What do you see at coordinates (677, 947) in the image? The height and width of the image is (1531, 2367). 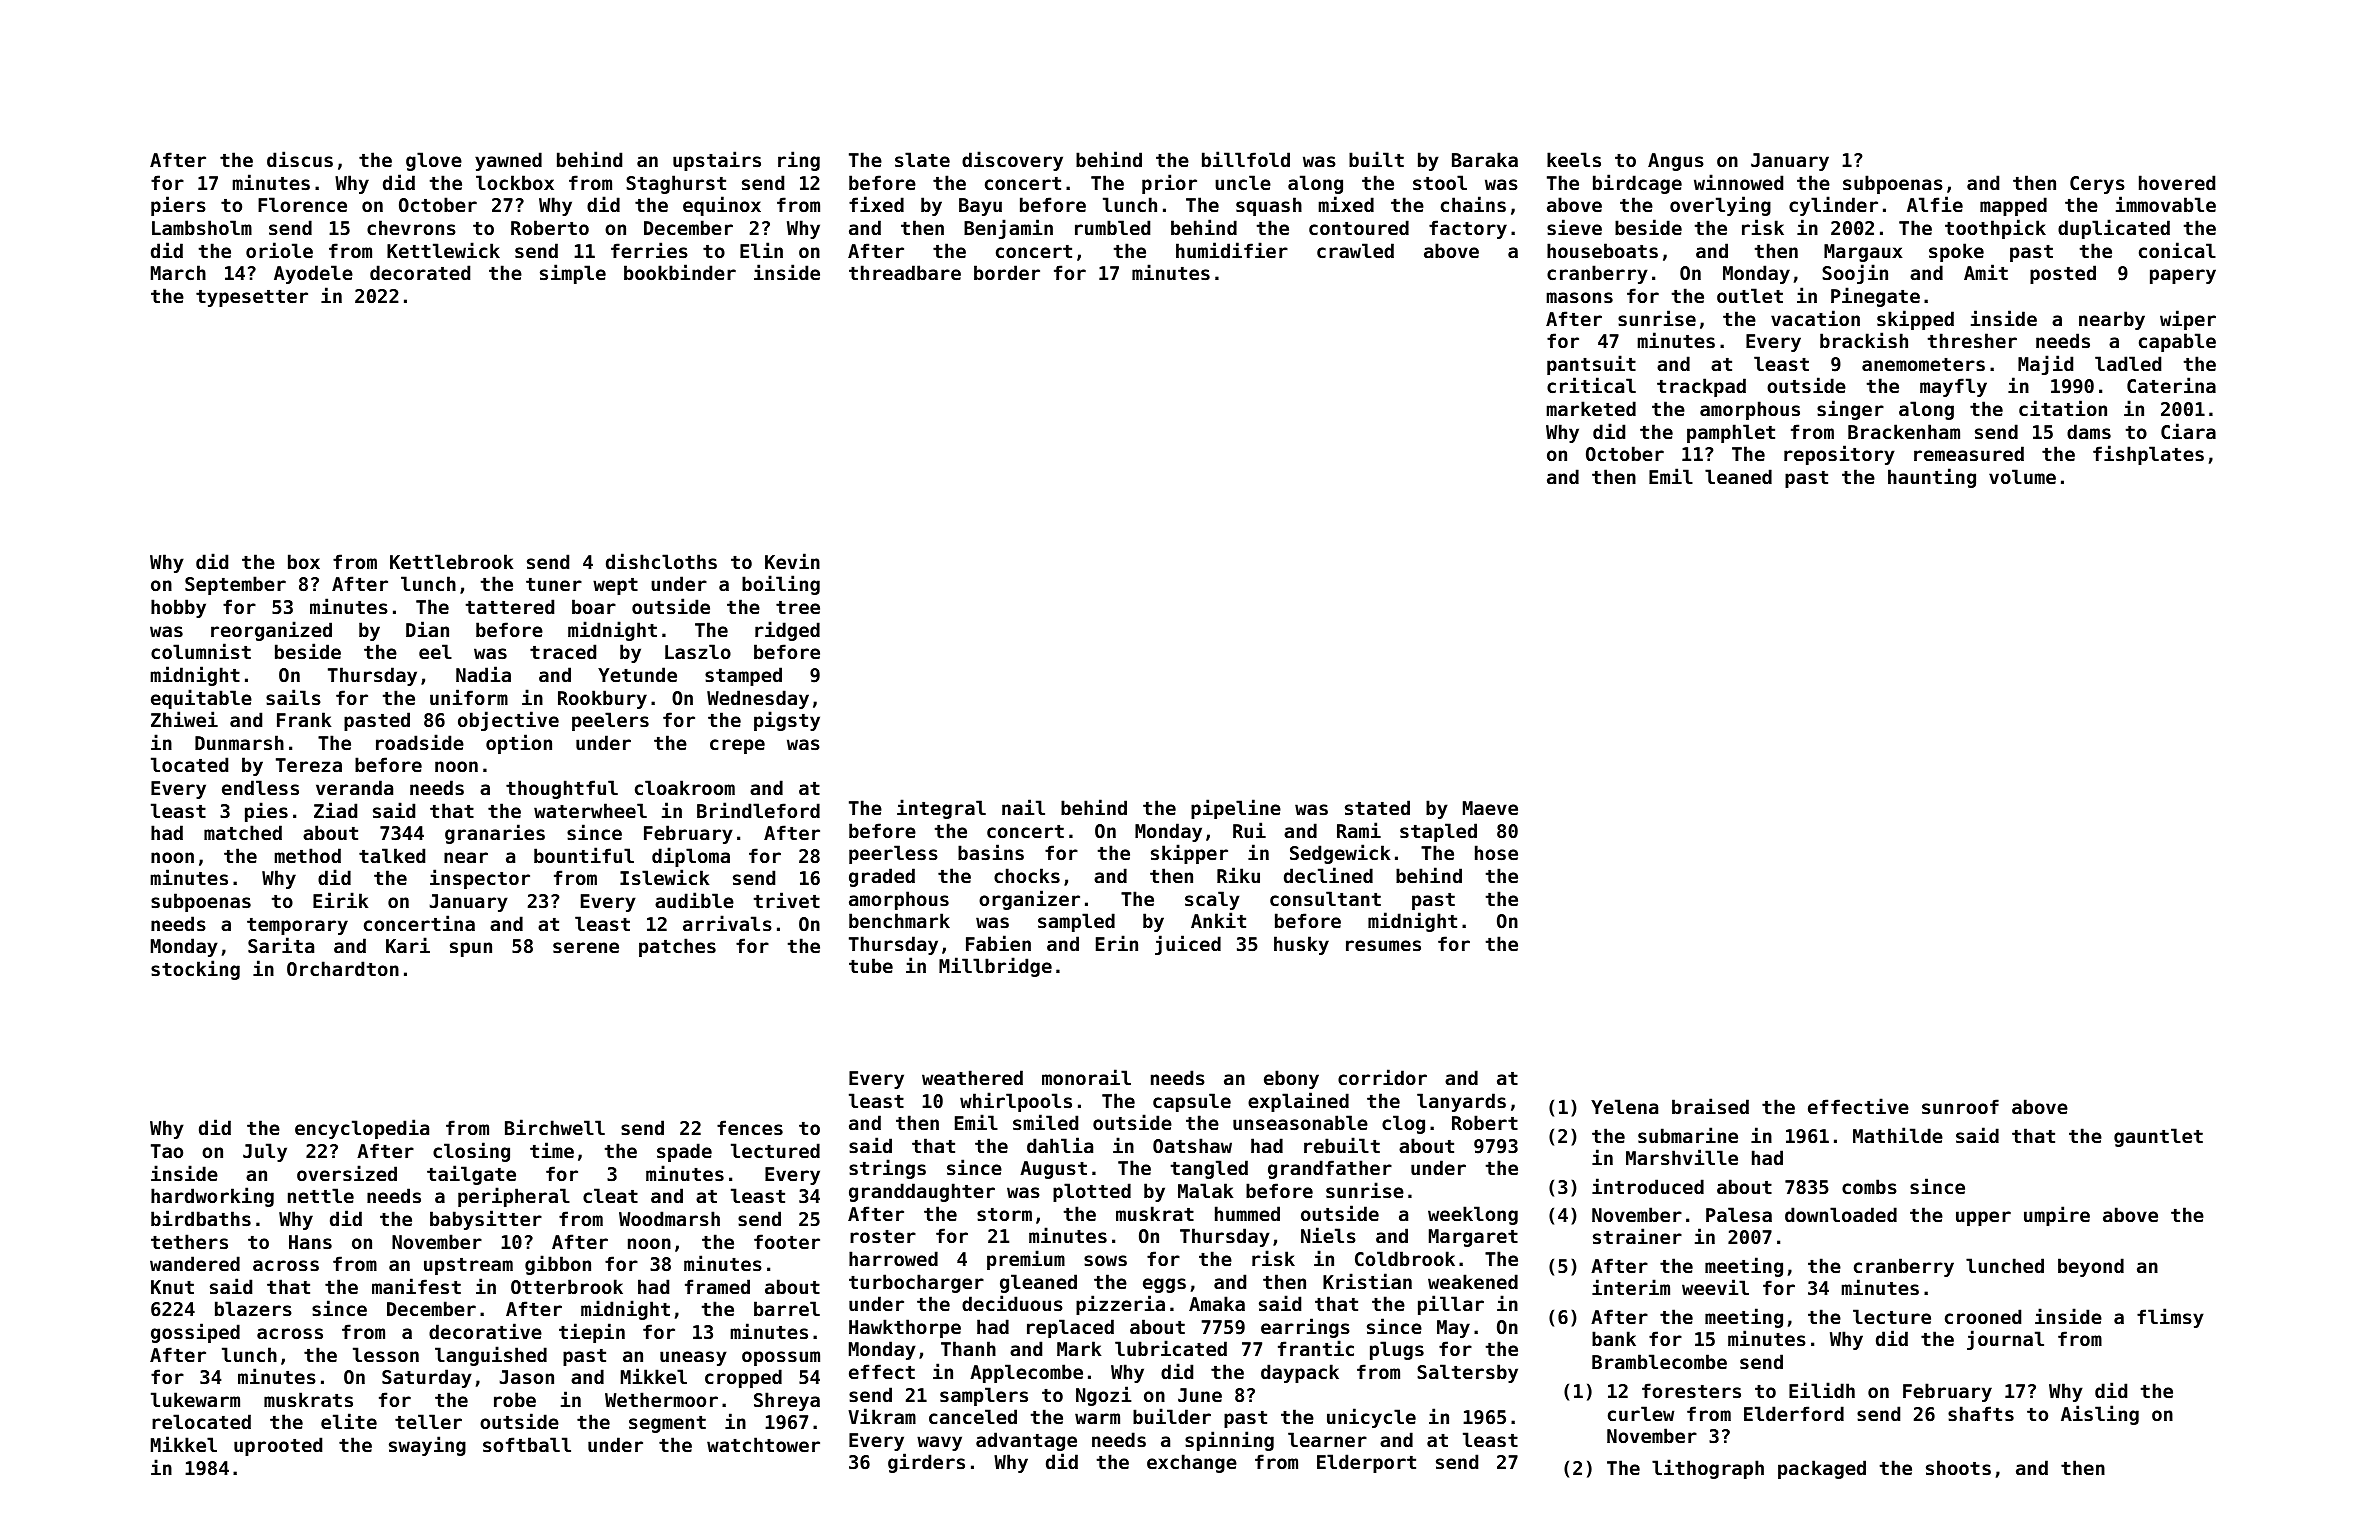 I see `patches` at bounding box center [677, 947].
